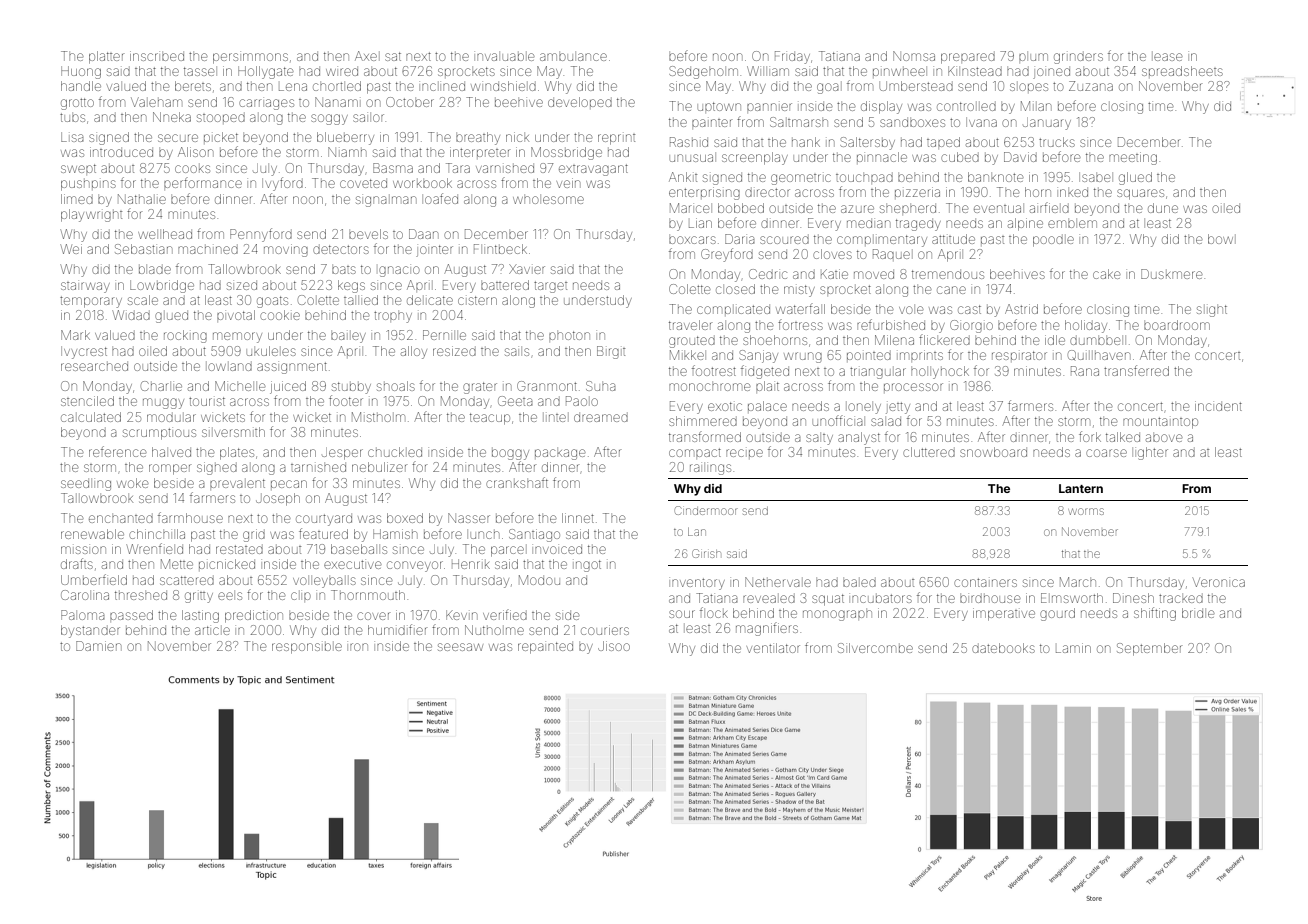  What do you see at coordinates (78, 168) in the screenshot?
I see `swept` at bounding box center [78, 168].
